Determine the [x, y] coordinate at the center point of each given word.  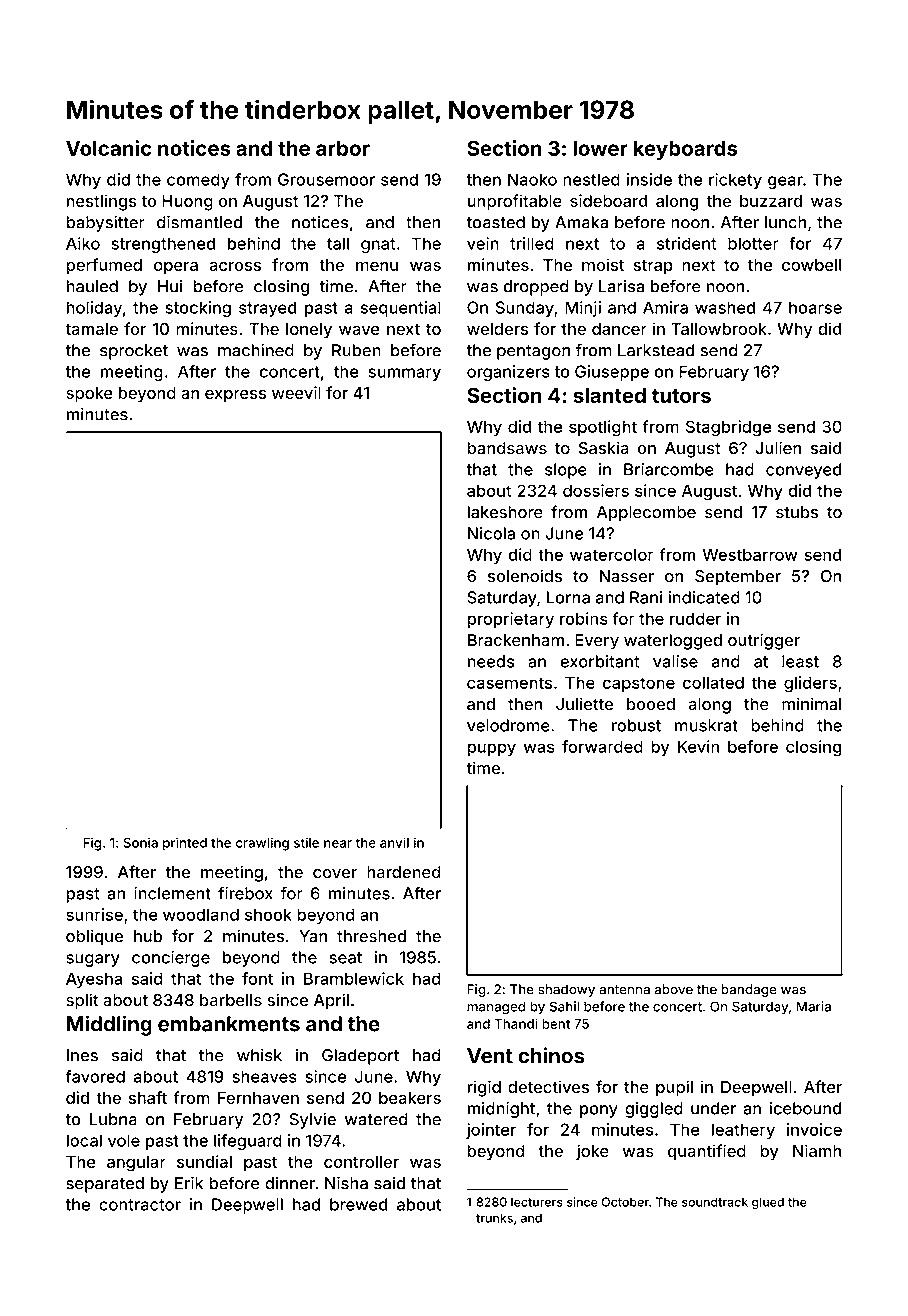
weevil [296, 392]
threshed [371, 936]
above [674, 989]
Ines [82, 1055]
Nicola [491, 533]
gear [785, 182]
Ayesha [94, 980]
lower [600, 148]
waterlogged [673, 642]
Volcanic [109, 148]
